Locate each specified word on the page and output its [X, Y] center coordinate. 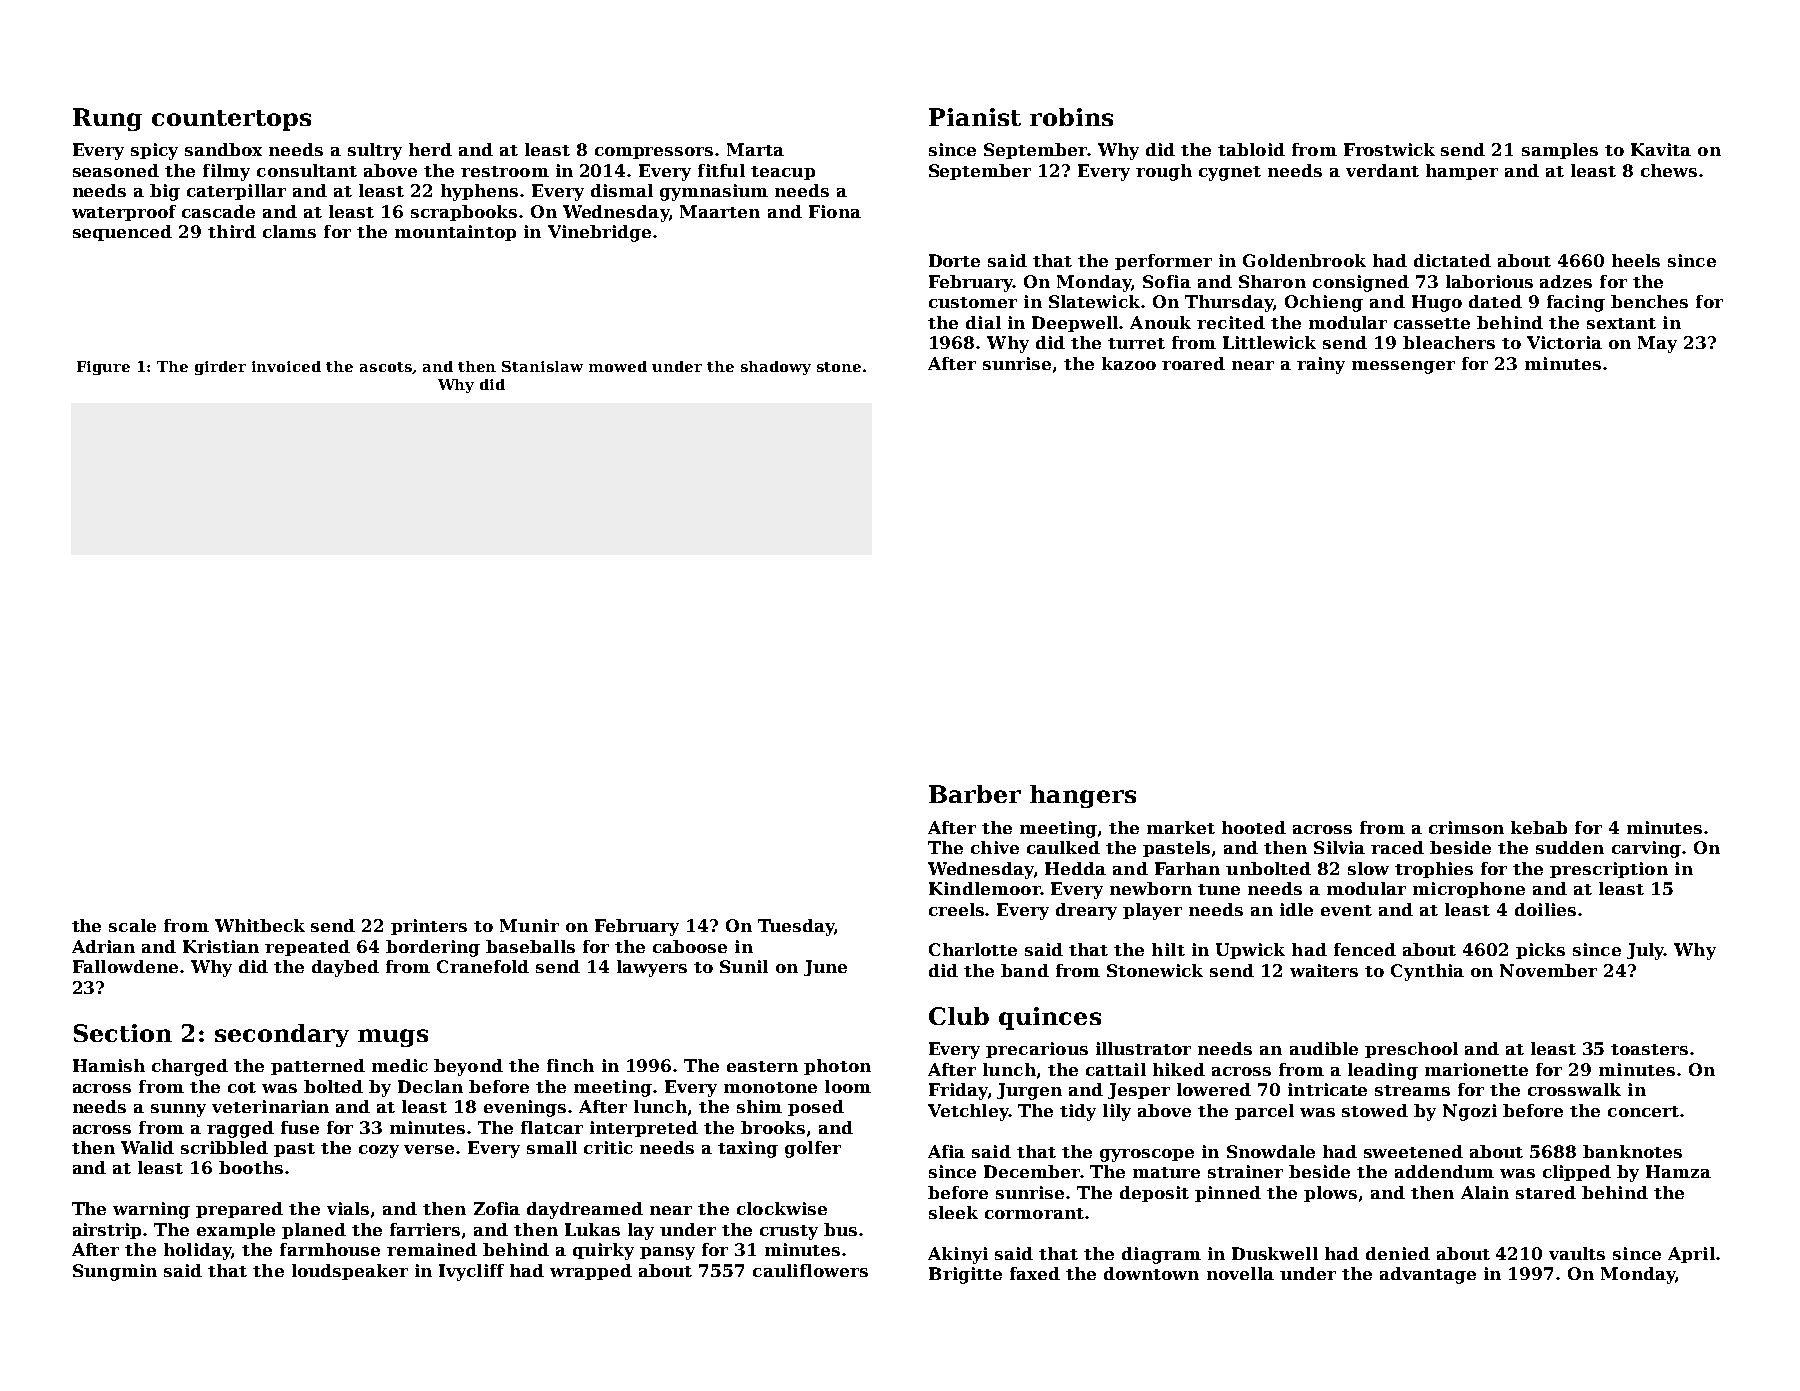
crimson [1466, 827]
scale [132, 925]
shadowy [776, 368]
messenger [1403, 367]
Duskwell [1275, 1253]
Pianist [975, 117]
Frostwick [1389, 149]
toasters [1649, 1049]
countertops [231, 120]
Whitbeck [260, 925]
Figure [103, 368]
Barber [975, 794]
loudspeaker [350, 1272]
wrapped [591, 1272]
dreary [1086, 911]
